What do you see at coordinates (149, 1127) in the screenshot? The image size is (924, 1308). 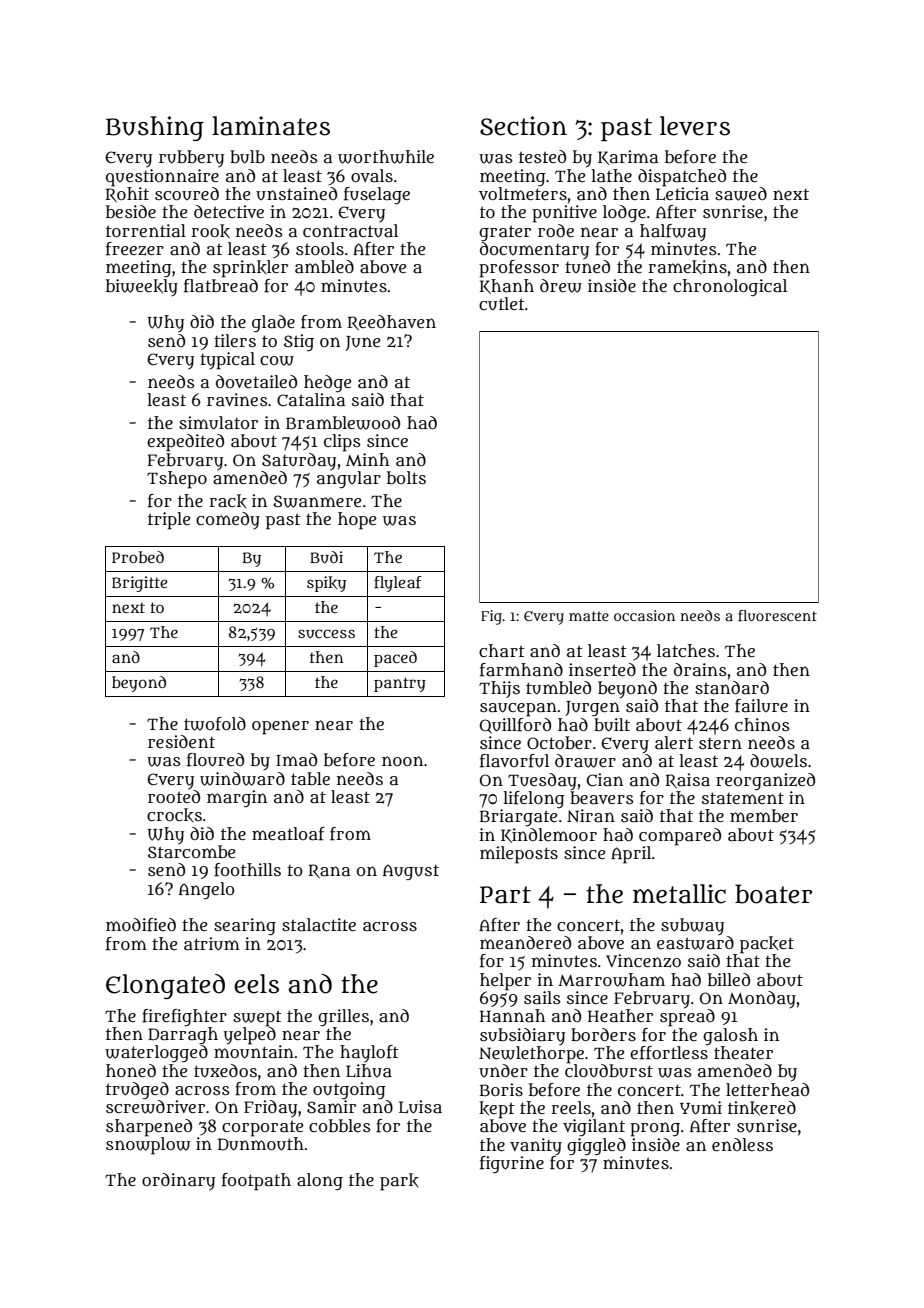 I see `sharpened` at bounding box center [149, 1127].
